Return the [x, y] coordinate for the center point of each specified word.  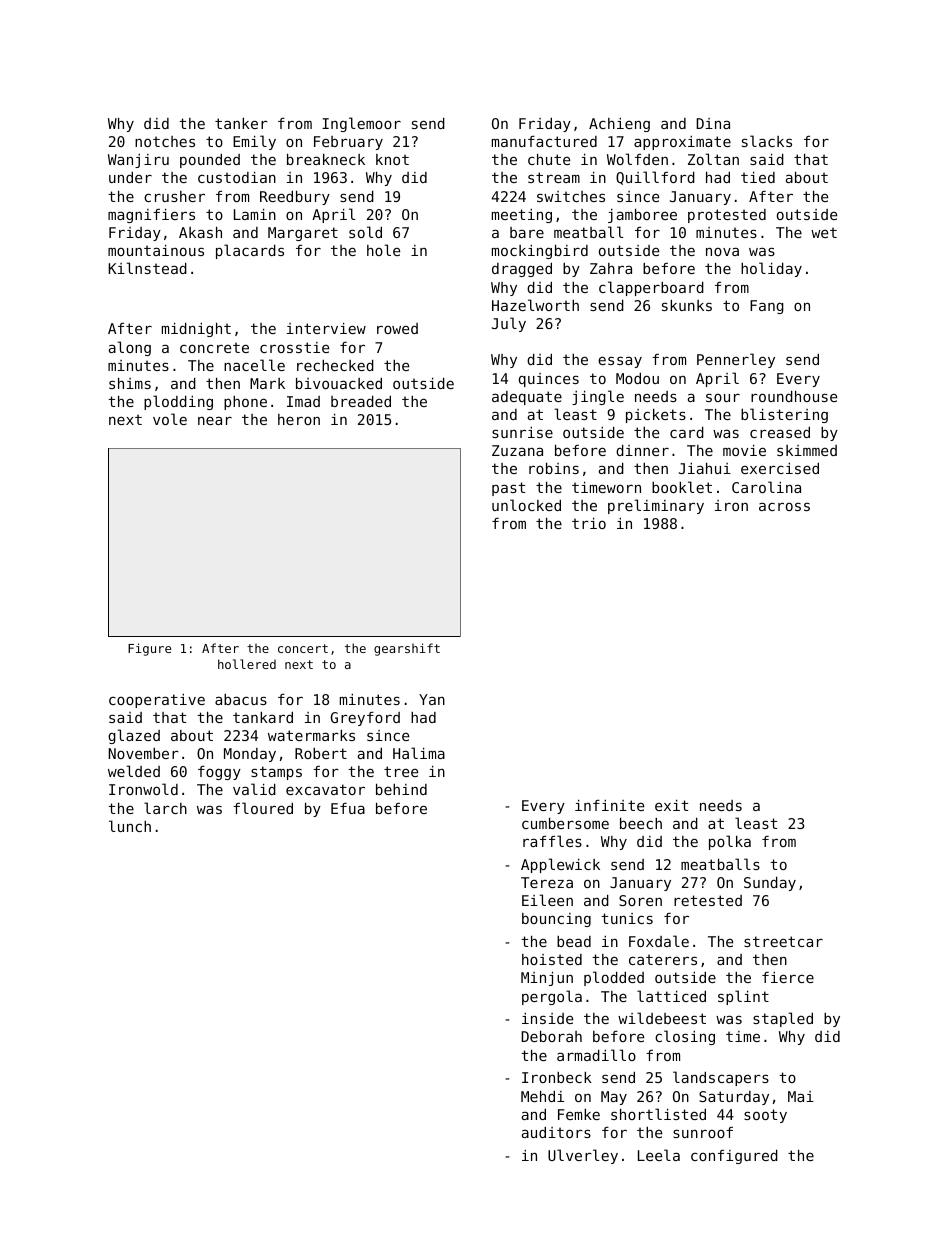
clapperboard [651, 288]
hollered [247, 664]
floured [263, 808]
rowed [397, 328]
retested [708, 900]
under [130, 177]
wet [824, 232]
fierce [788, 977]
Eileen [547, 900]
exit [671, 805]
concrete [214, 347]
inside [547, 1018]
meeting [522, 216]
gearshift [407, 649]
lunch [130, 826]
